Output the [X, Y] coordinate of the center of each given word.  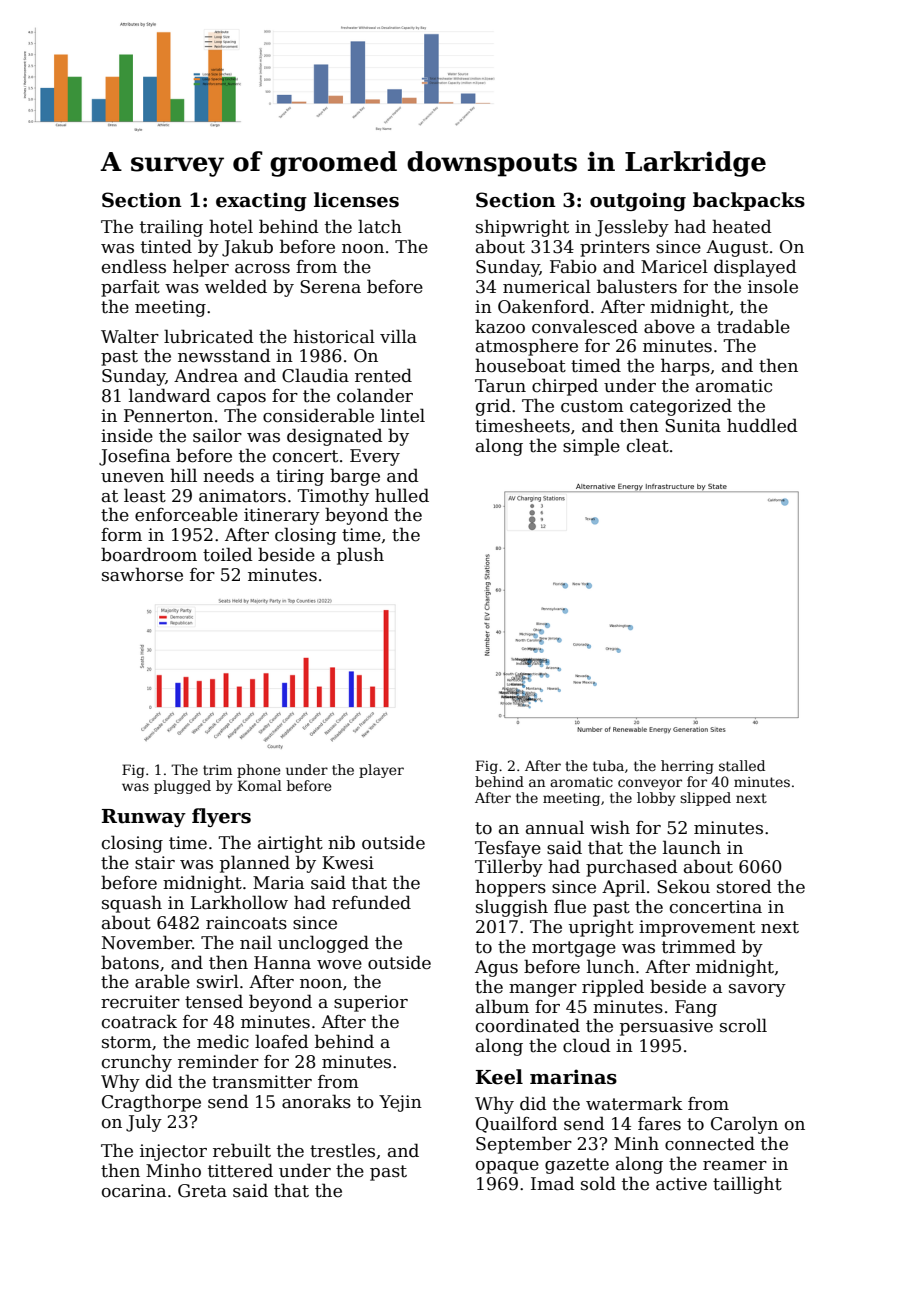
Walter [130, 336]
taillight [747, 1185]
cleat [648, 445]
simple [591, 447]
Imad [553, 1183]
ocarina [134, 1191]
